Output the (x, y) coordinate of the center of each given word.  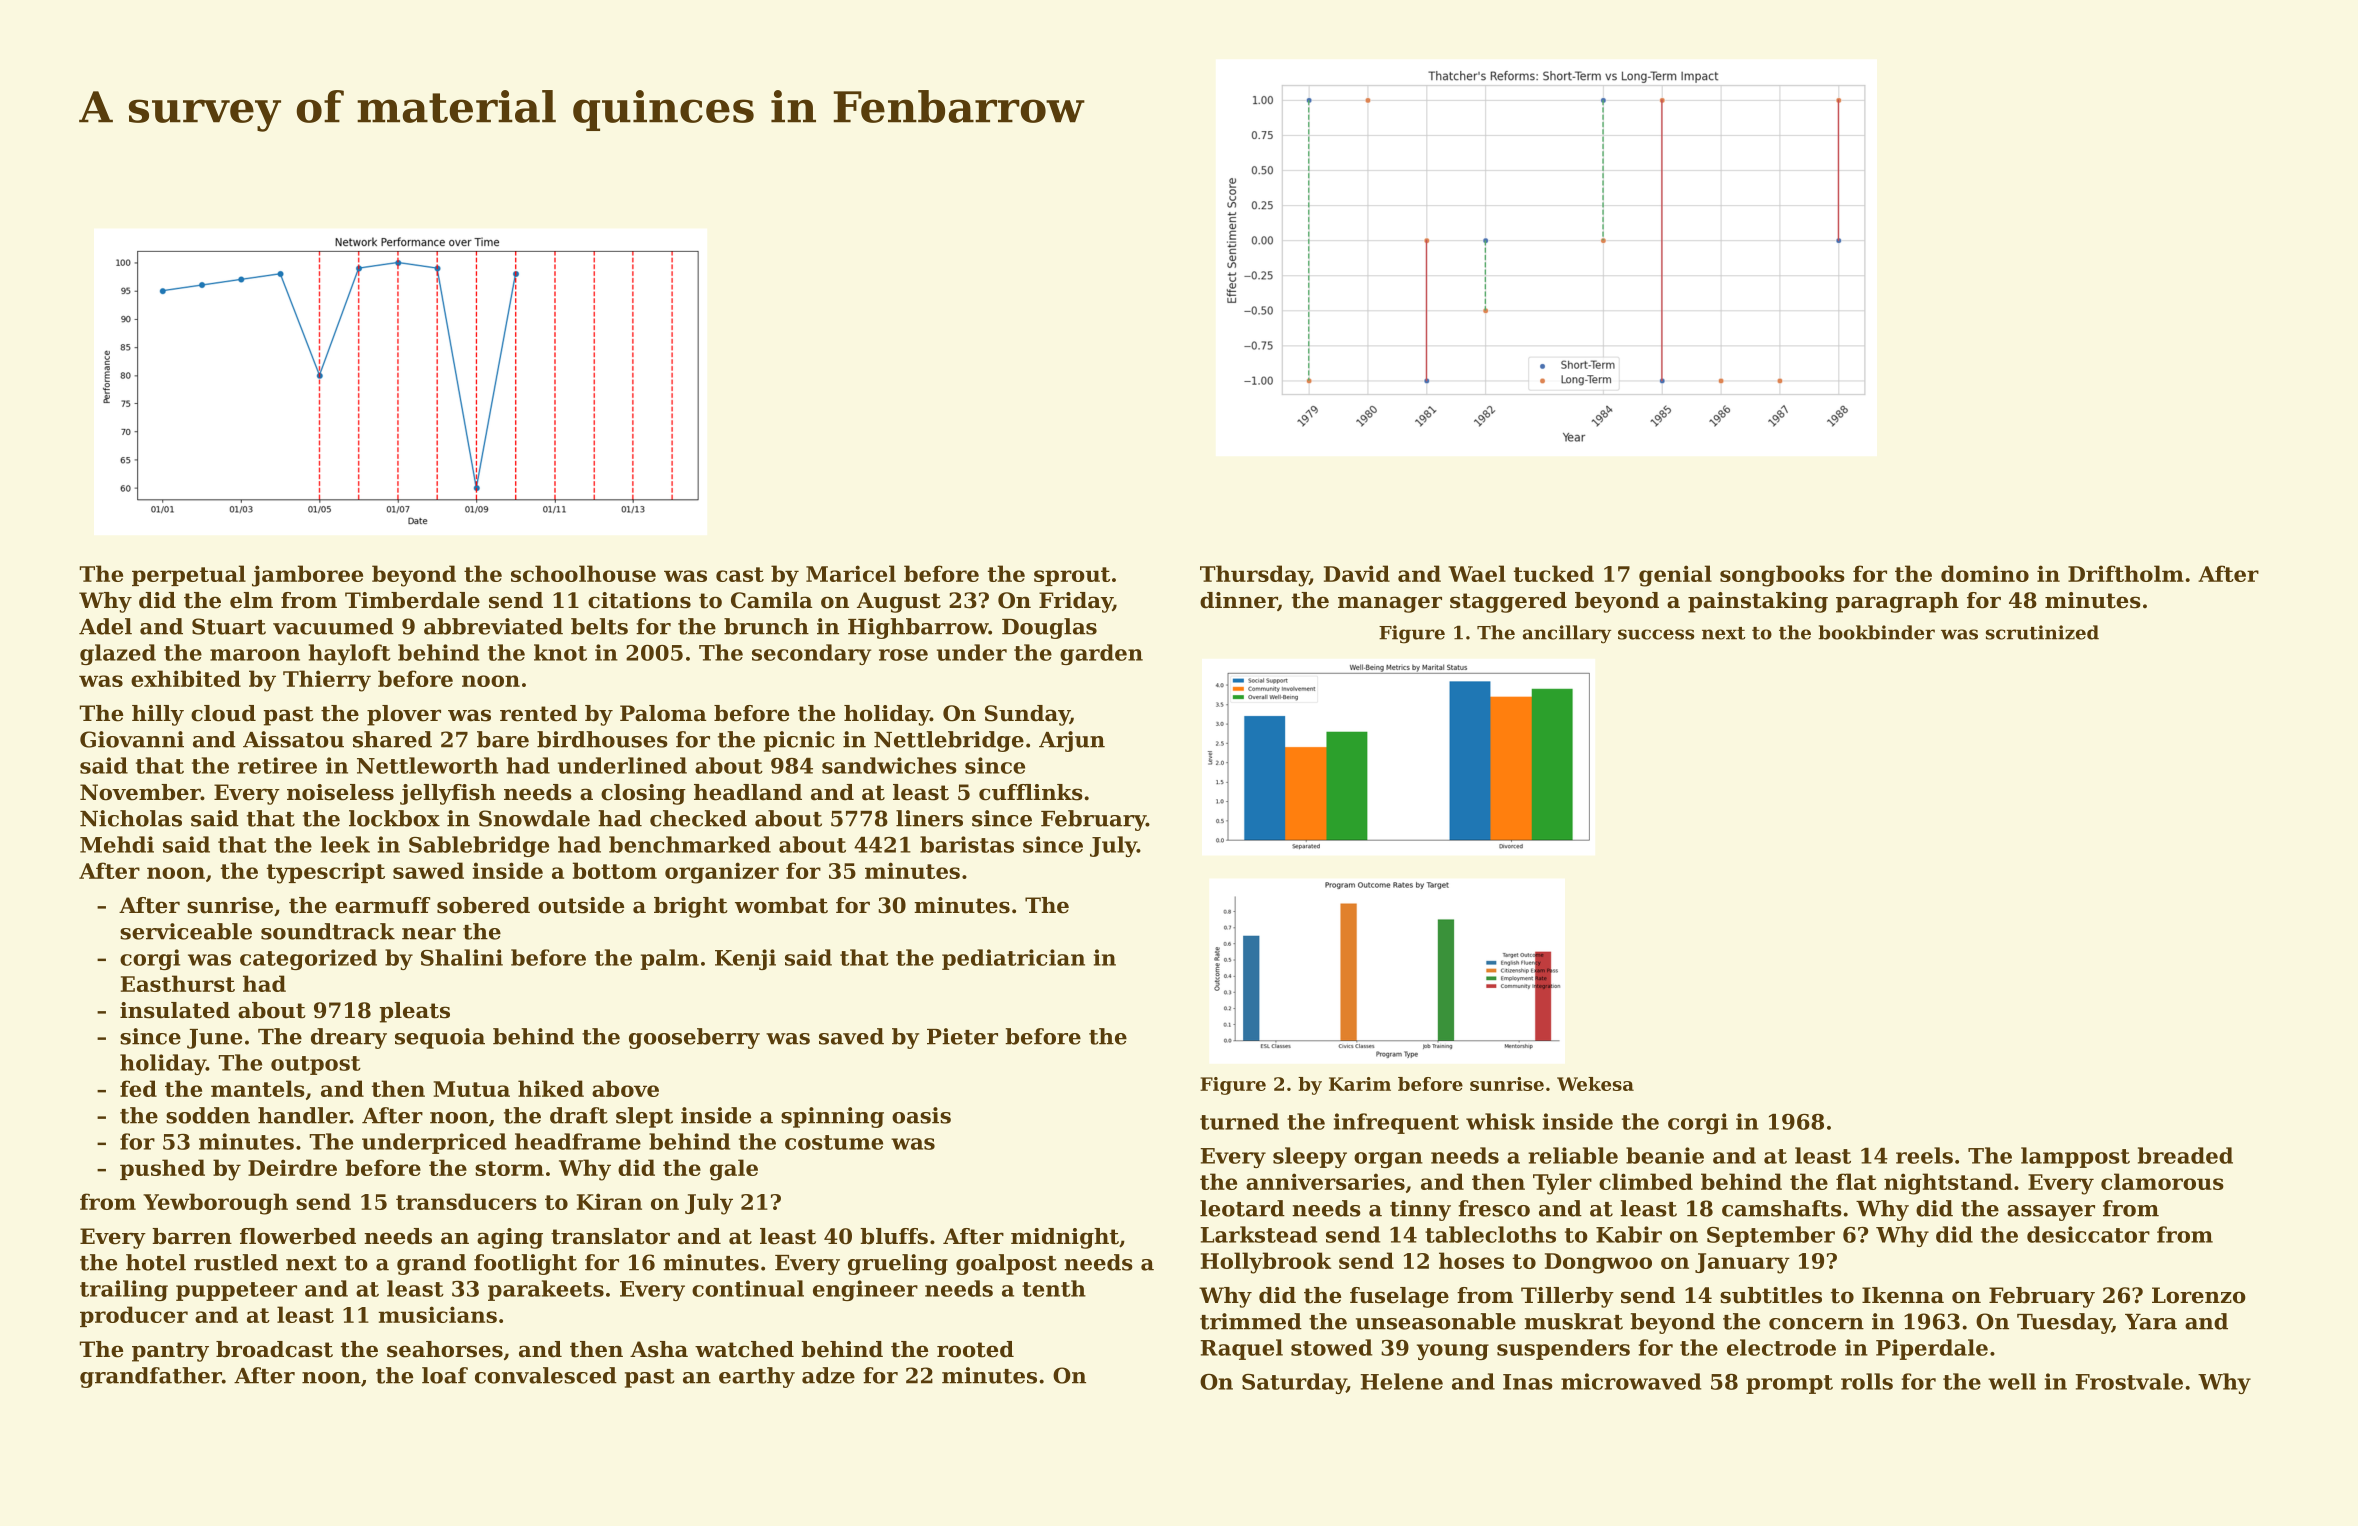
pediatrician (1013, 959)
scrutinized (2042, 632)
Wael (1477, 573)
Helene (1402, 1381)
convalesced (546, 1375)
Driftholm (2126, 573)
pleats (414, 1012)
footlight (525, 1264)
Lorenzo (2199, 1295)
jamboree (307, 576)
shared (392, 739)
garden (1101, 654)
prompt (1789, 1384)
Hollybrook (1266, 1263)
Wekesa (1595, 1084)
